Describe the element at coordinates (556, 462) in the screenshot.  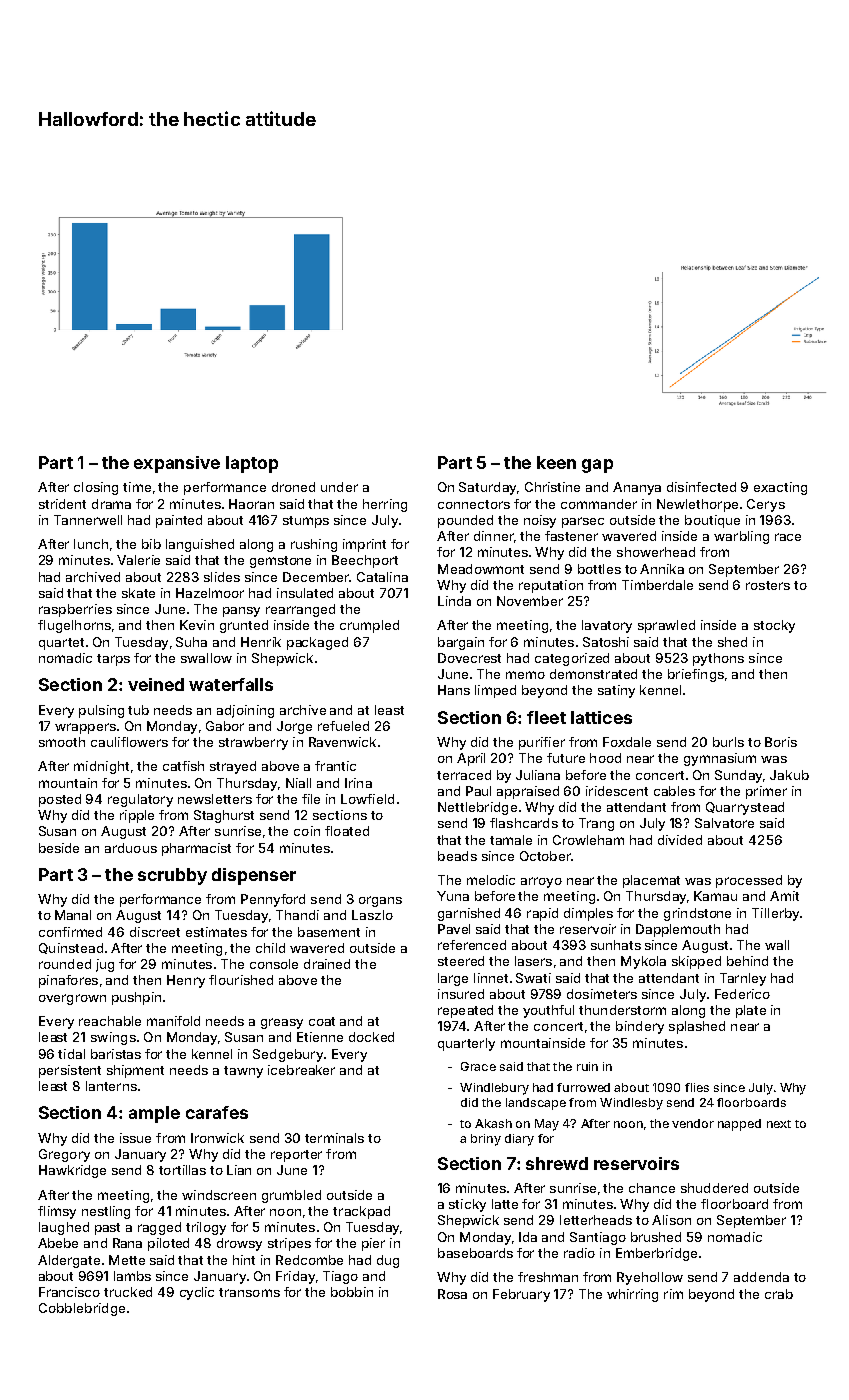
I see `keen` at that location.
